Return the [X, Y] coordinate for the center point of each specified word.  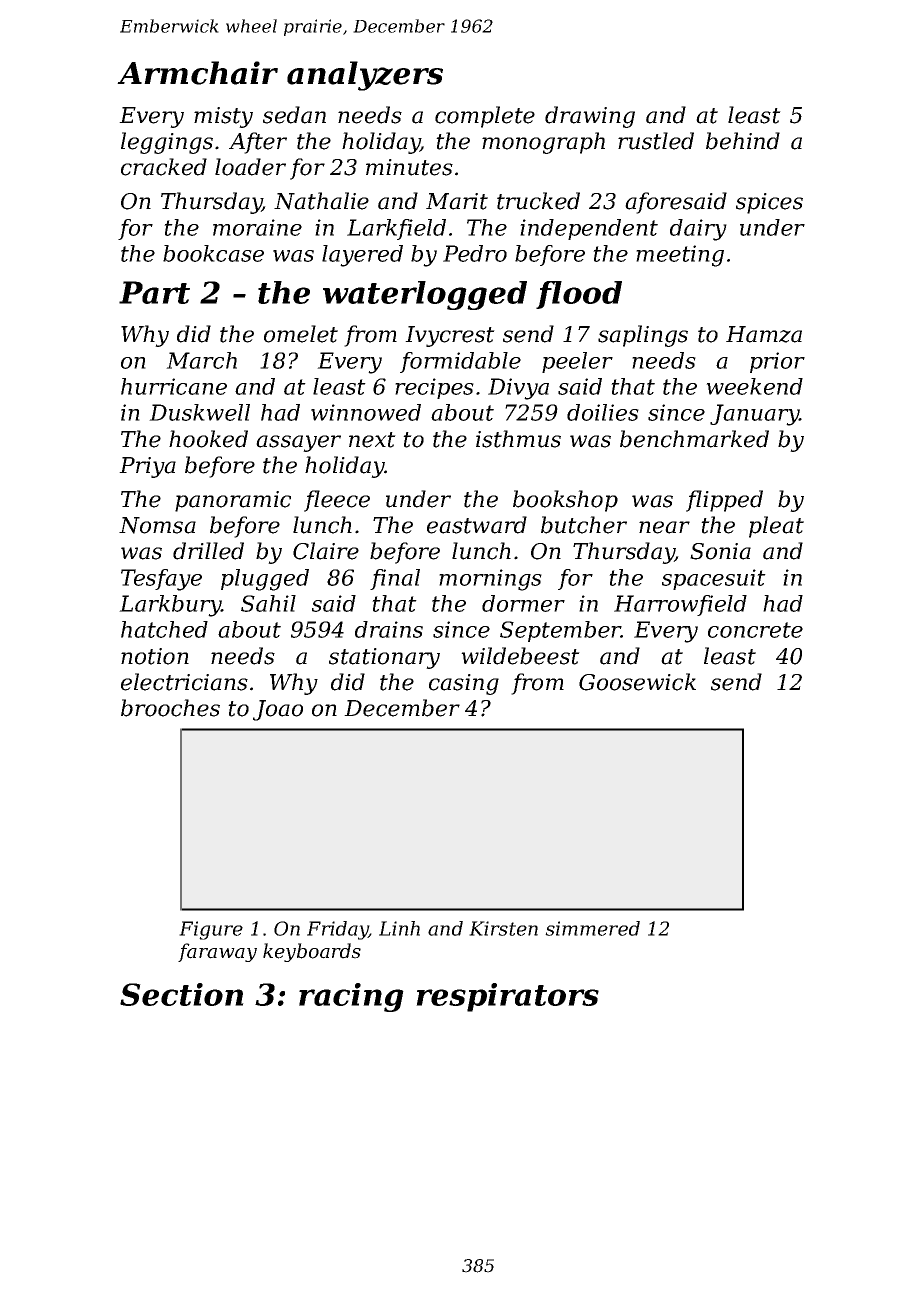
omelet [301, 334]
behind [743, 141]
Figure [211, 930]
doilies [603, 412]
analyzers [365, 76]
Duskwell [199, 412]
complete [485, 117]
